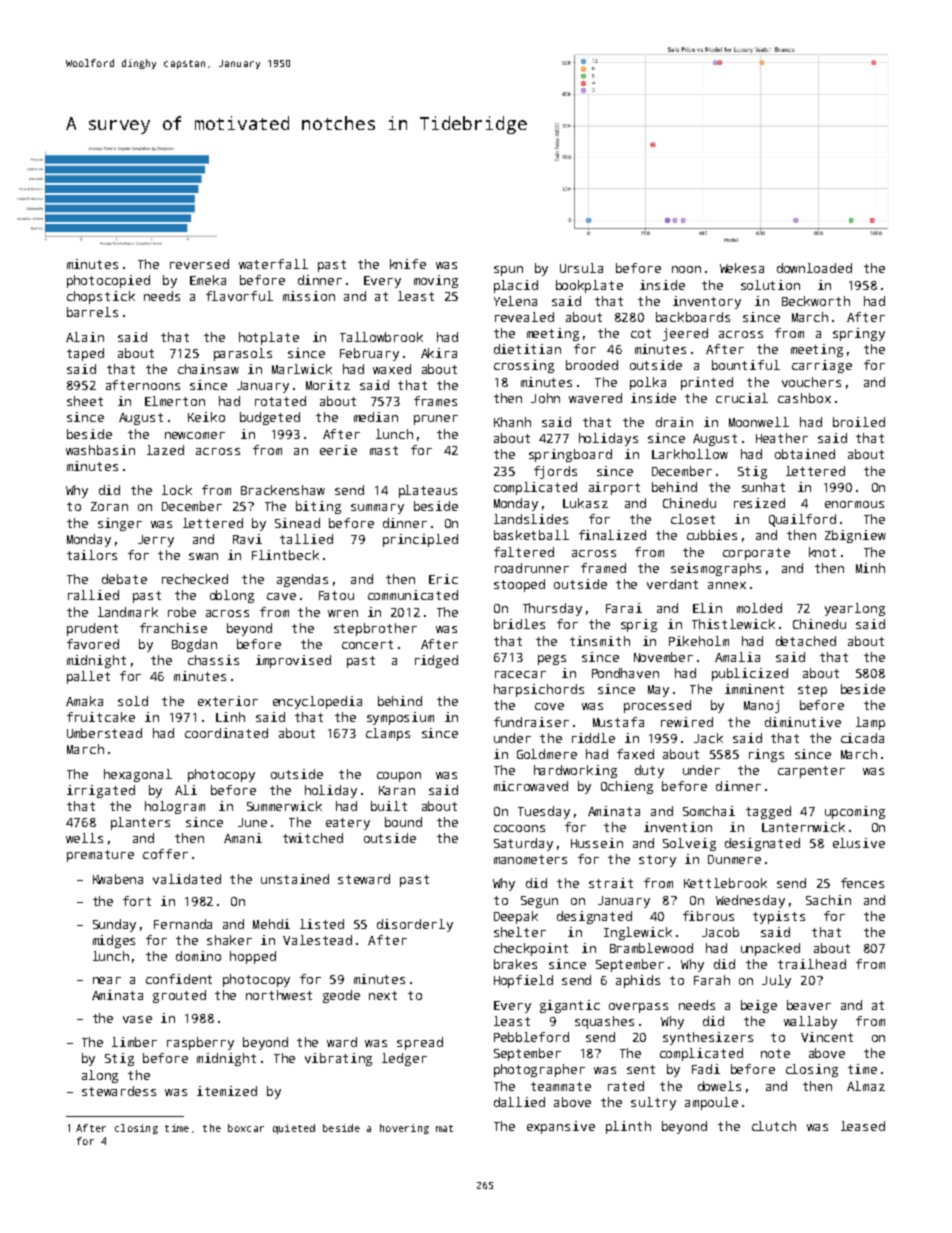  What do you see at coordinates (561, 1127) in the page?
I see `expansive` at bounding box center [561, 1127].
